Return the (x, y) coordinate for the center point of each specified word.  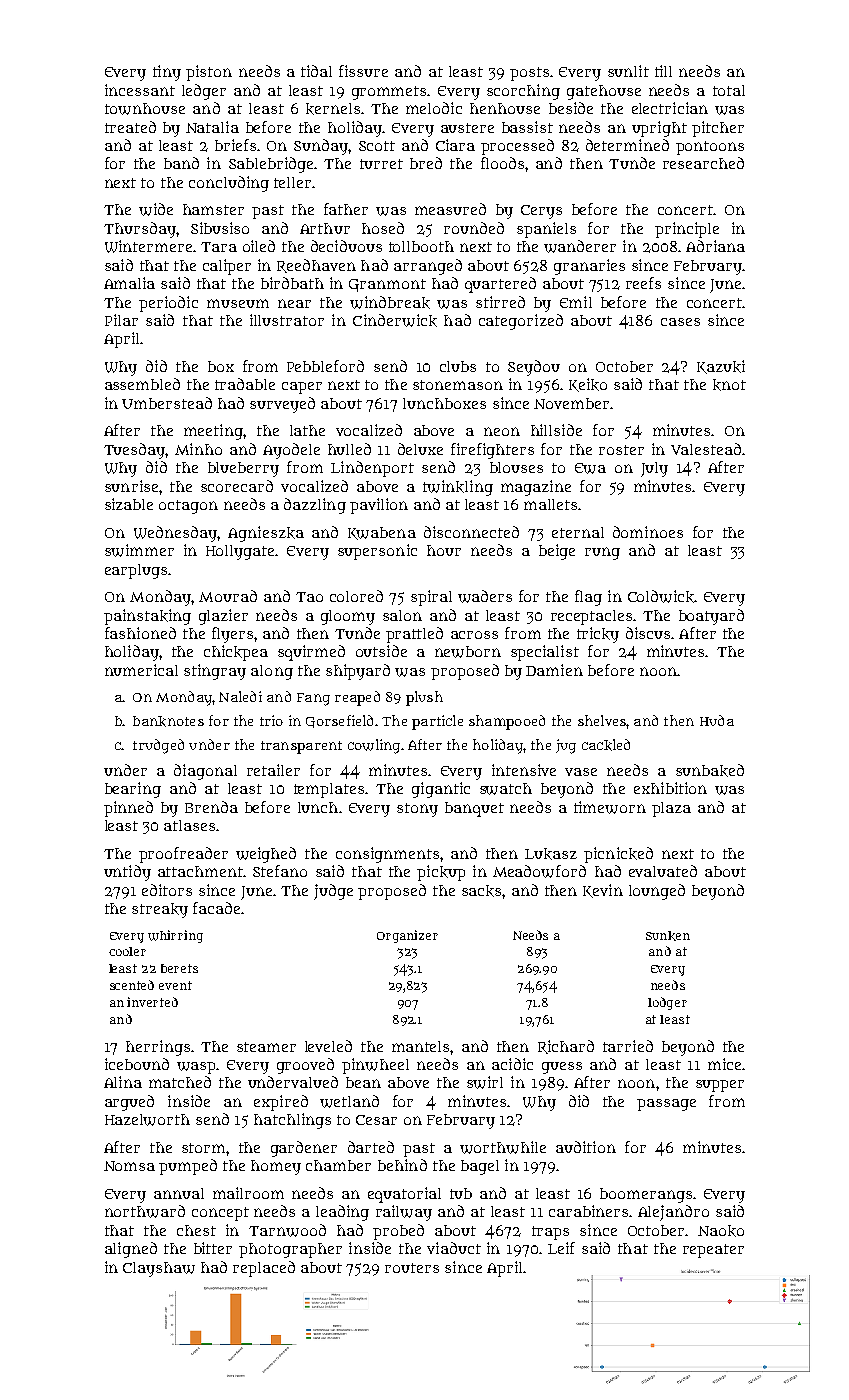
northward (145, 1211)
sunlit (628, 71)
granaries (589, 267)
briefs (235, 145)
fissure (363, 71)
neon (502, 431)
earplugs (136, 571)
